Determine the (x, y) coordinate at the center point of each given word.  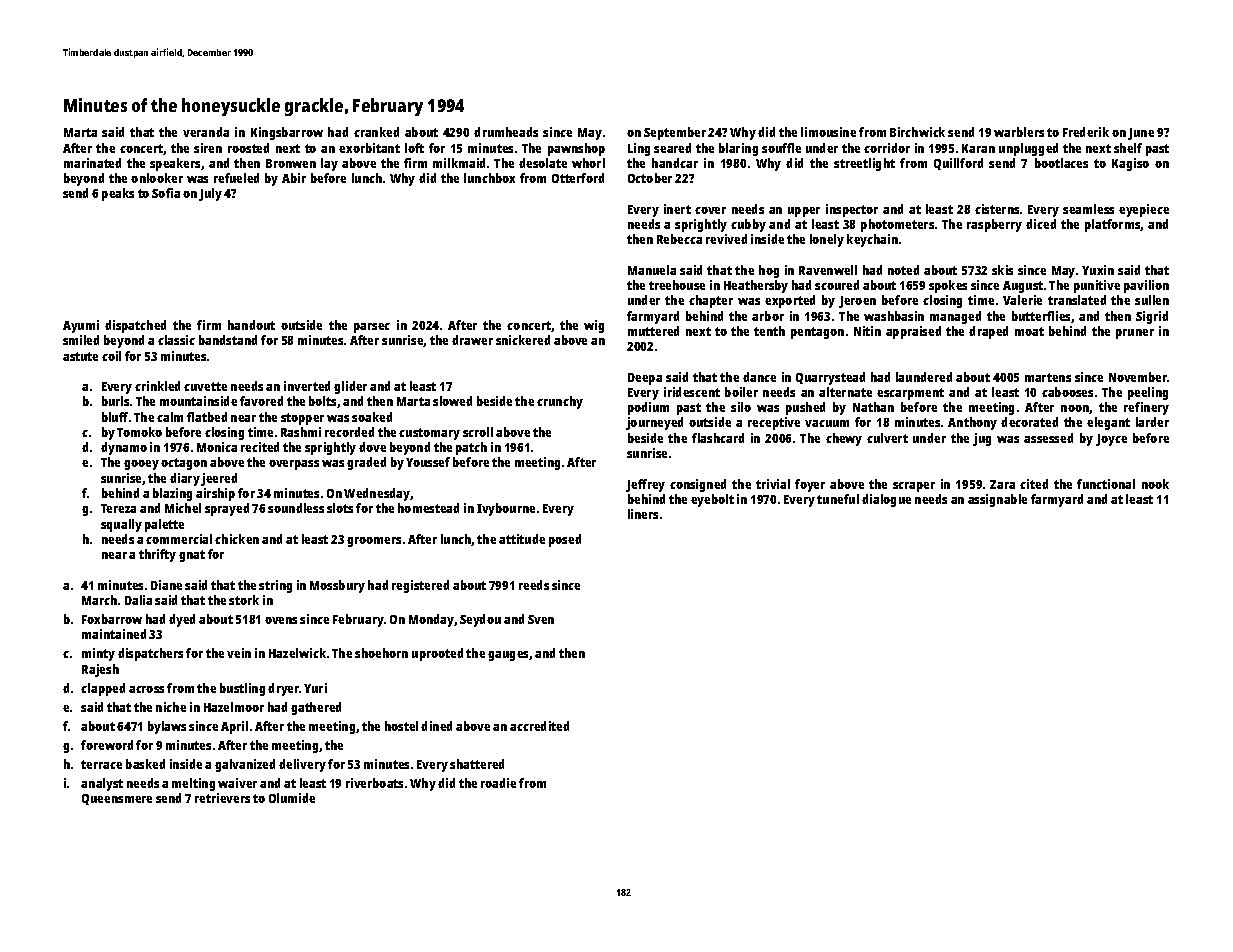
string (275, 586)
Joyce (1111, 440)
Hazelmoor (234, 707)
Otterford (578, 178)
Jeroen (857, 302)
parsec (372, 328)
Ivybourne (506, 509)
